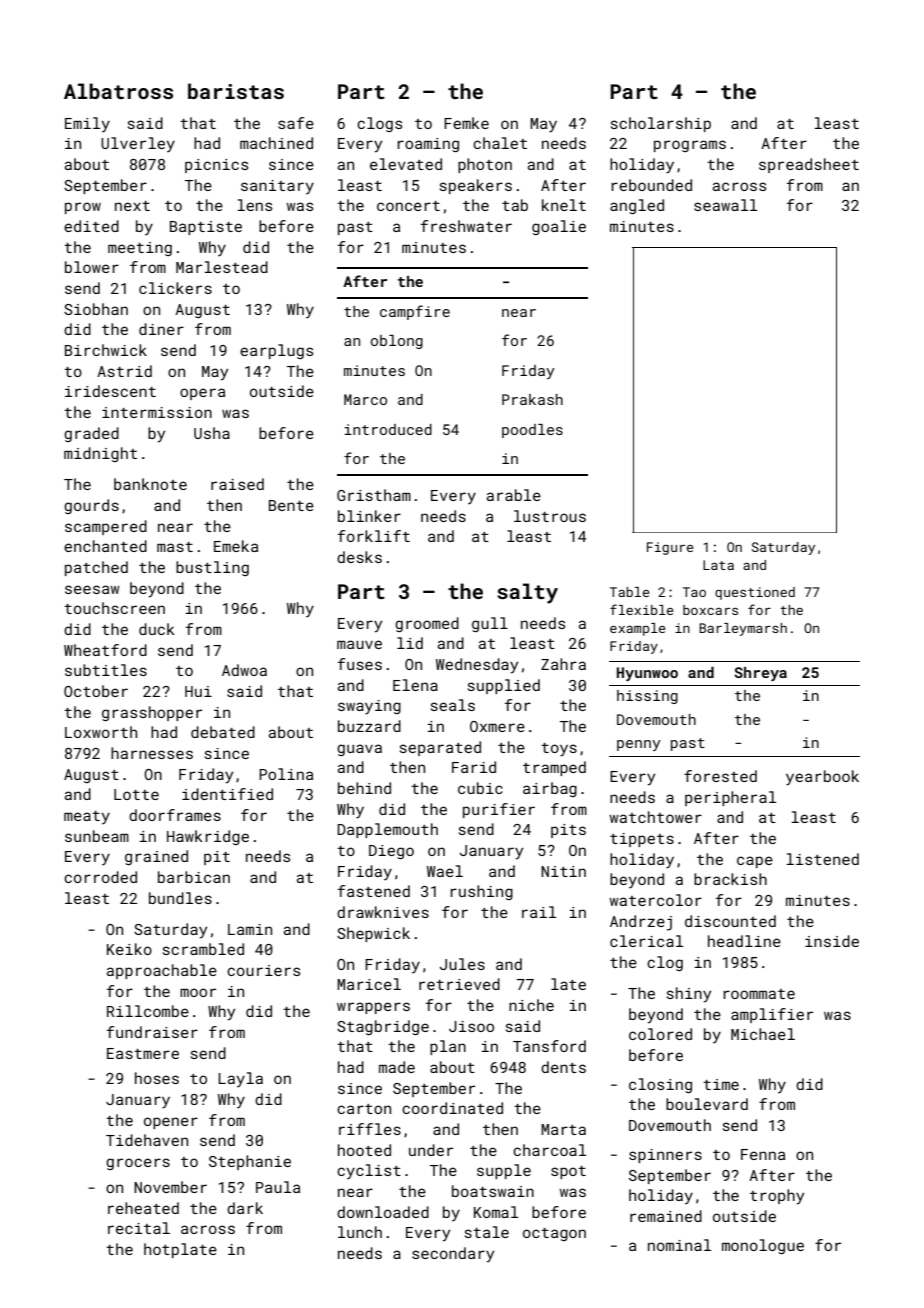 The height and width of the page is (1308, 924). What do you see at coordinates (245, 1208) in the page?
I see `dark` at bounding box center [245, 1208].
